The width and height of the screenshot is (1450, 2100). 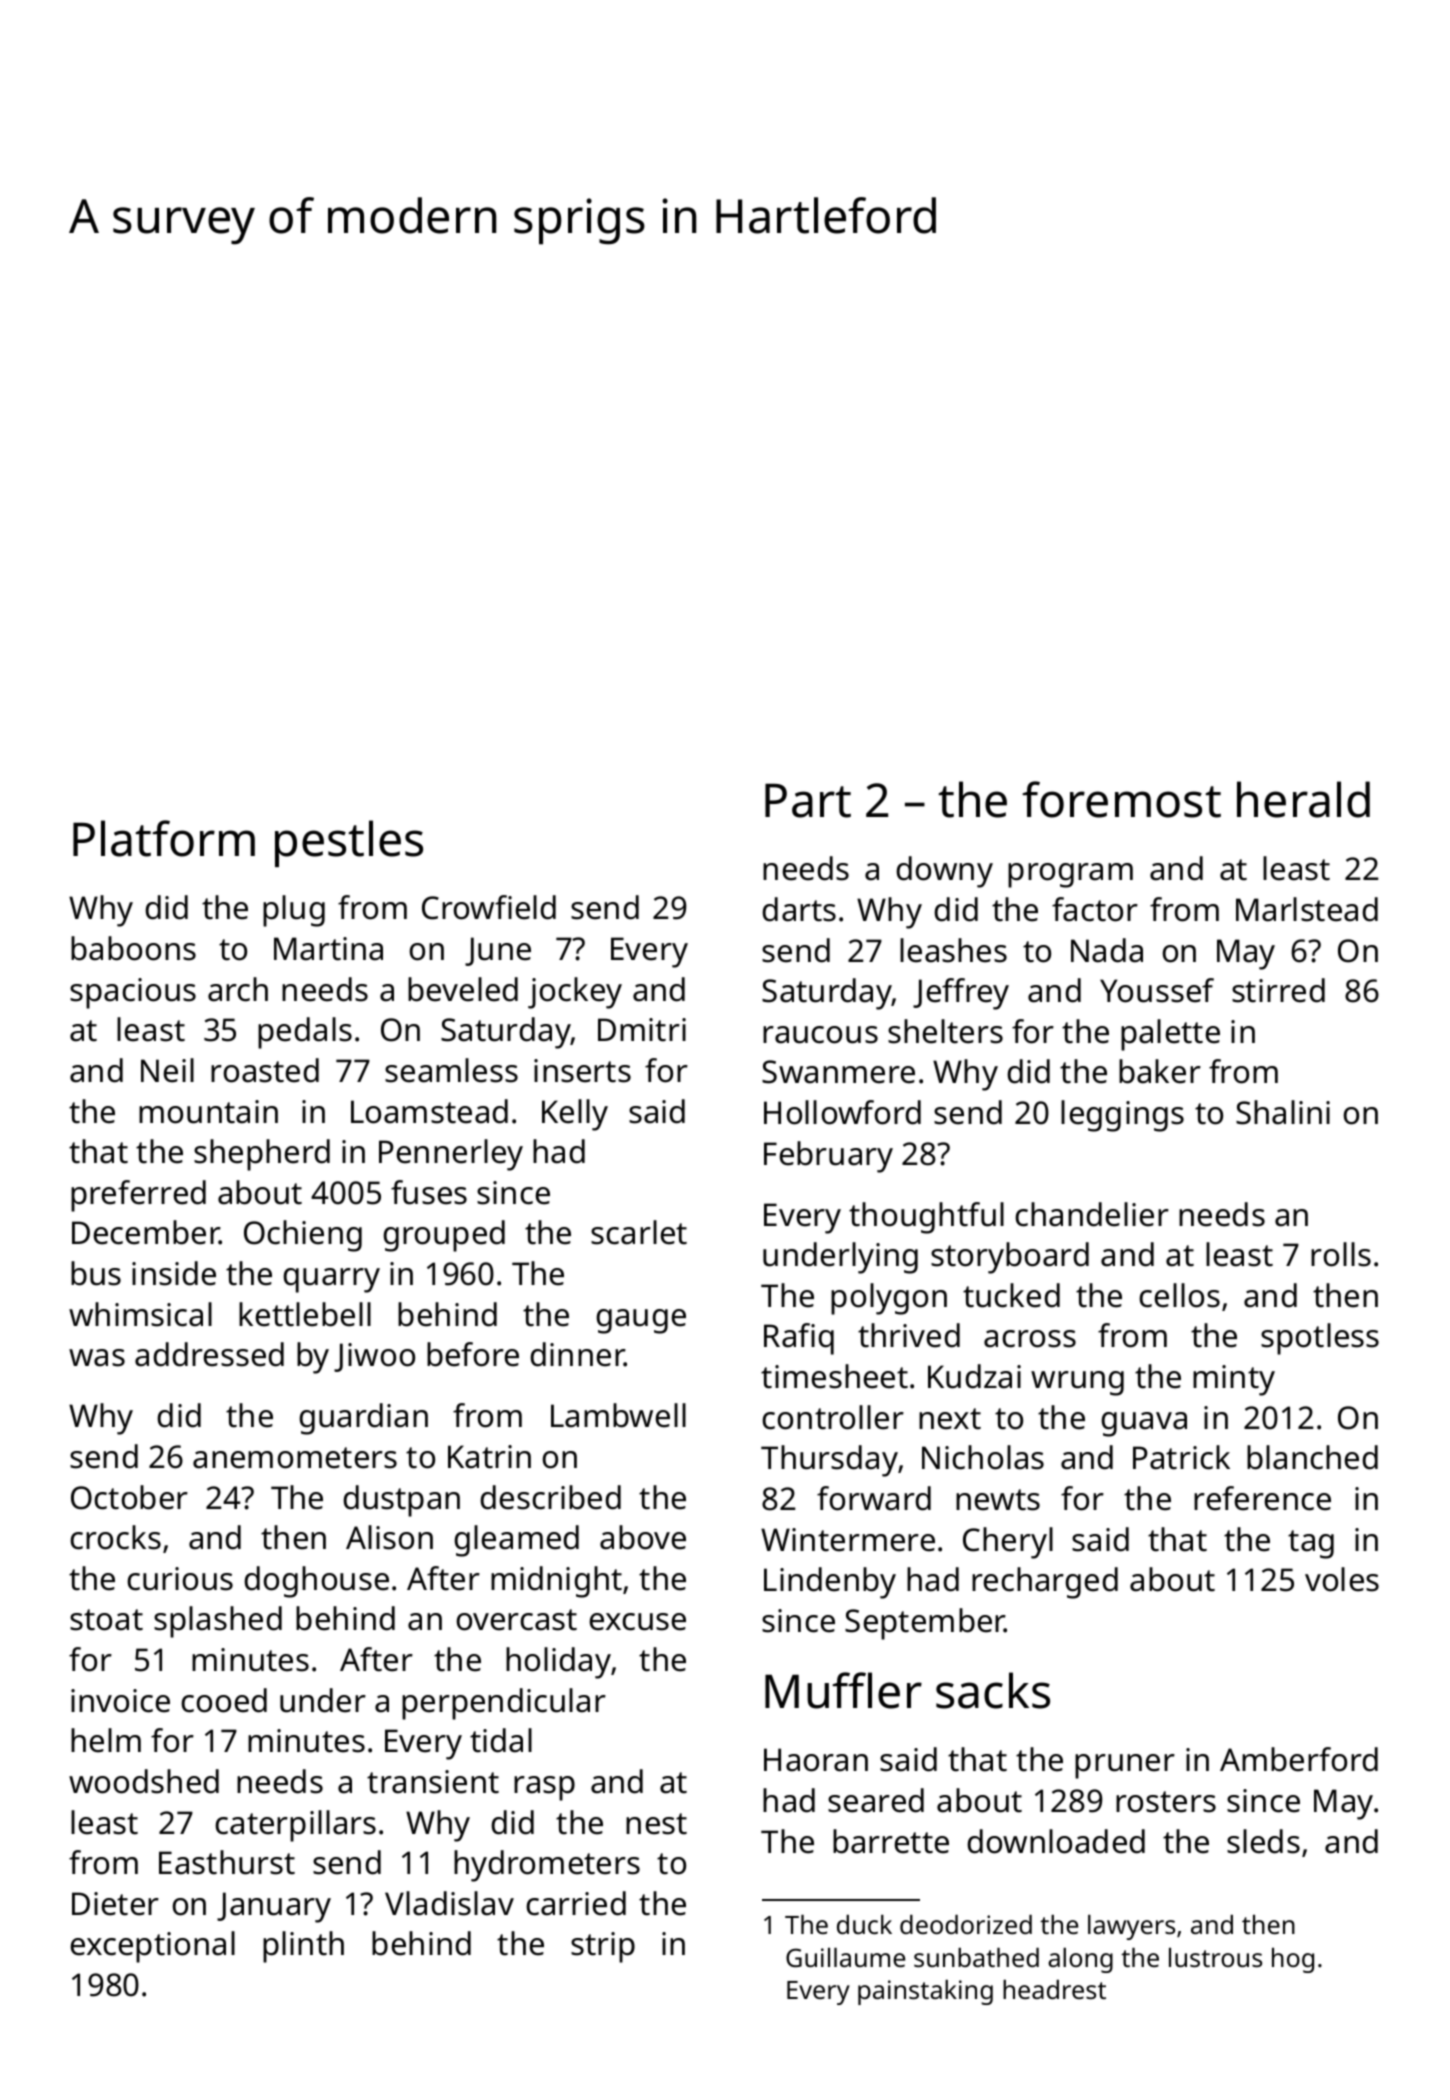 I want to click on Amberford, so click(x=1299, y=1759).
